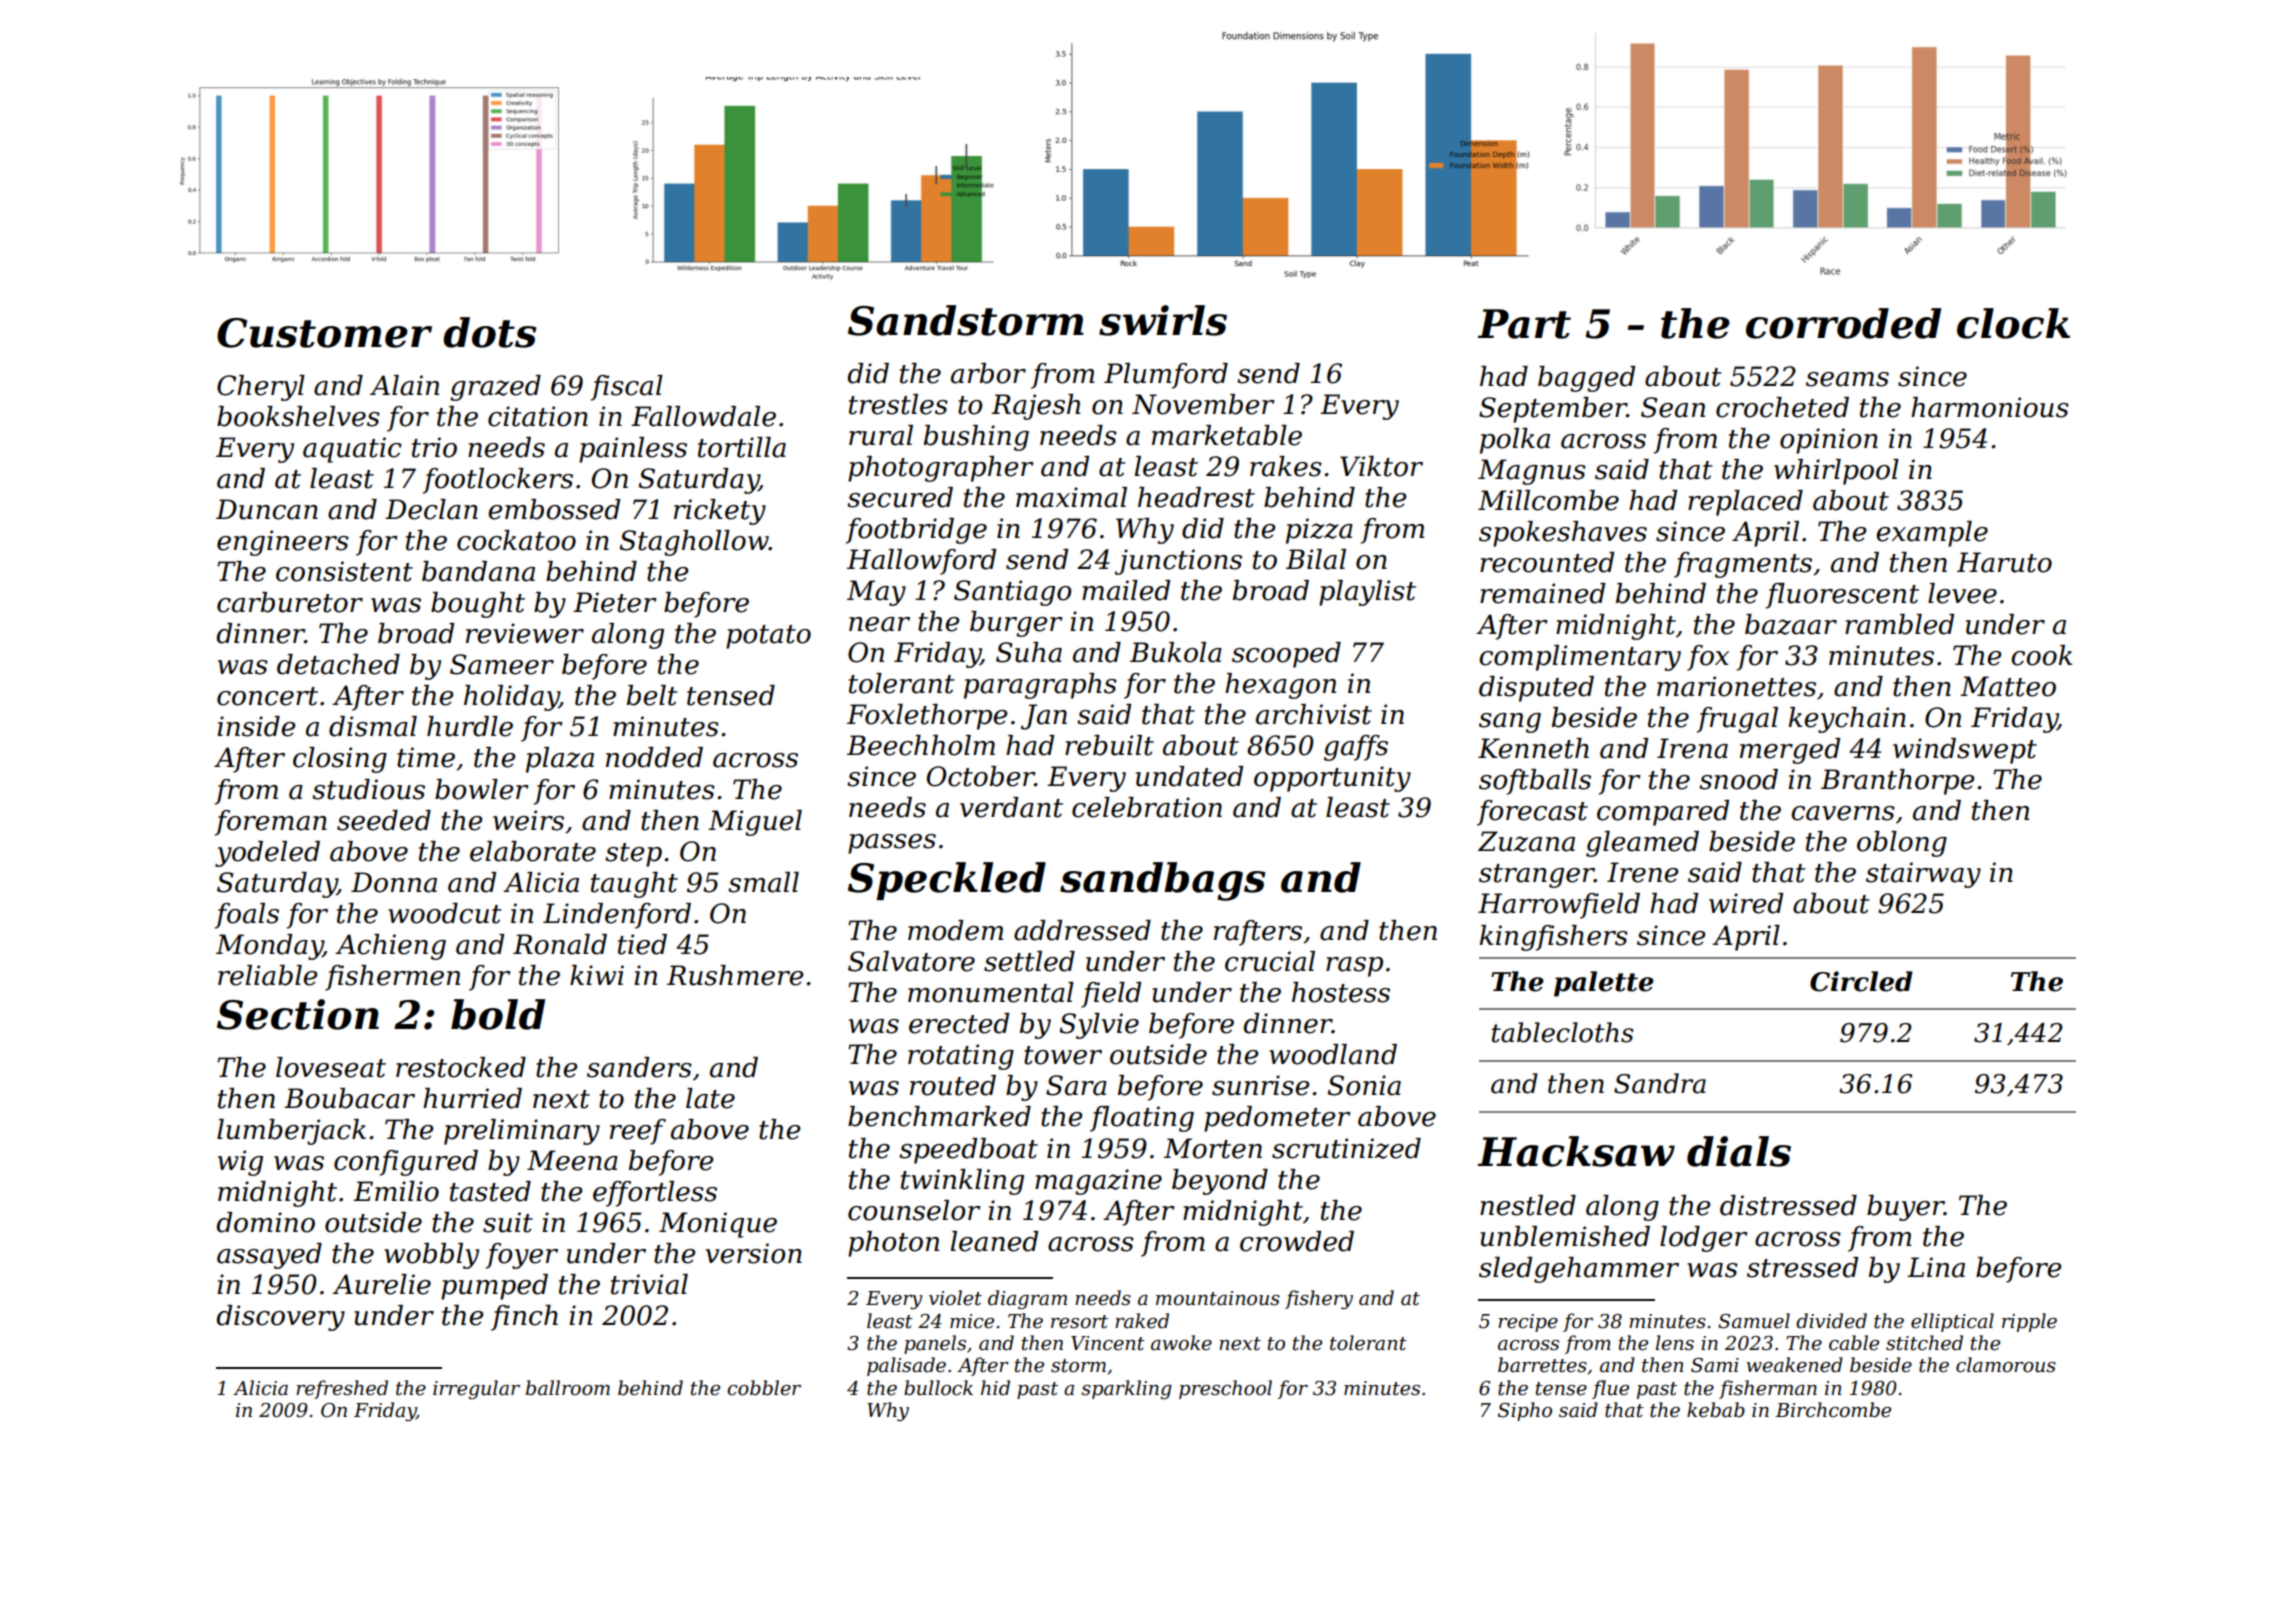 Image resolution: width=2292 pixels, height=1620 pixels. Describe the element at coordinates (988, 373) in the screenshot. I see `arbor` at that location.
